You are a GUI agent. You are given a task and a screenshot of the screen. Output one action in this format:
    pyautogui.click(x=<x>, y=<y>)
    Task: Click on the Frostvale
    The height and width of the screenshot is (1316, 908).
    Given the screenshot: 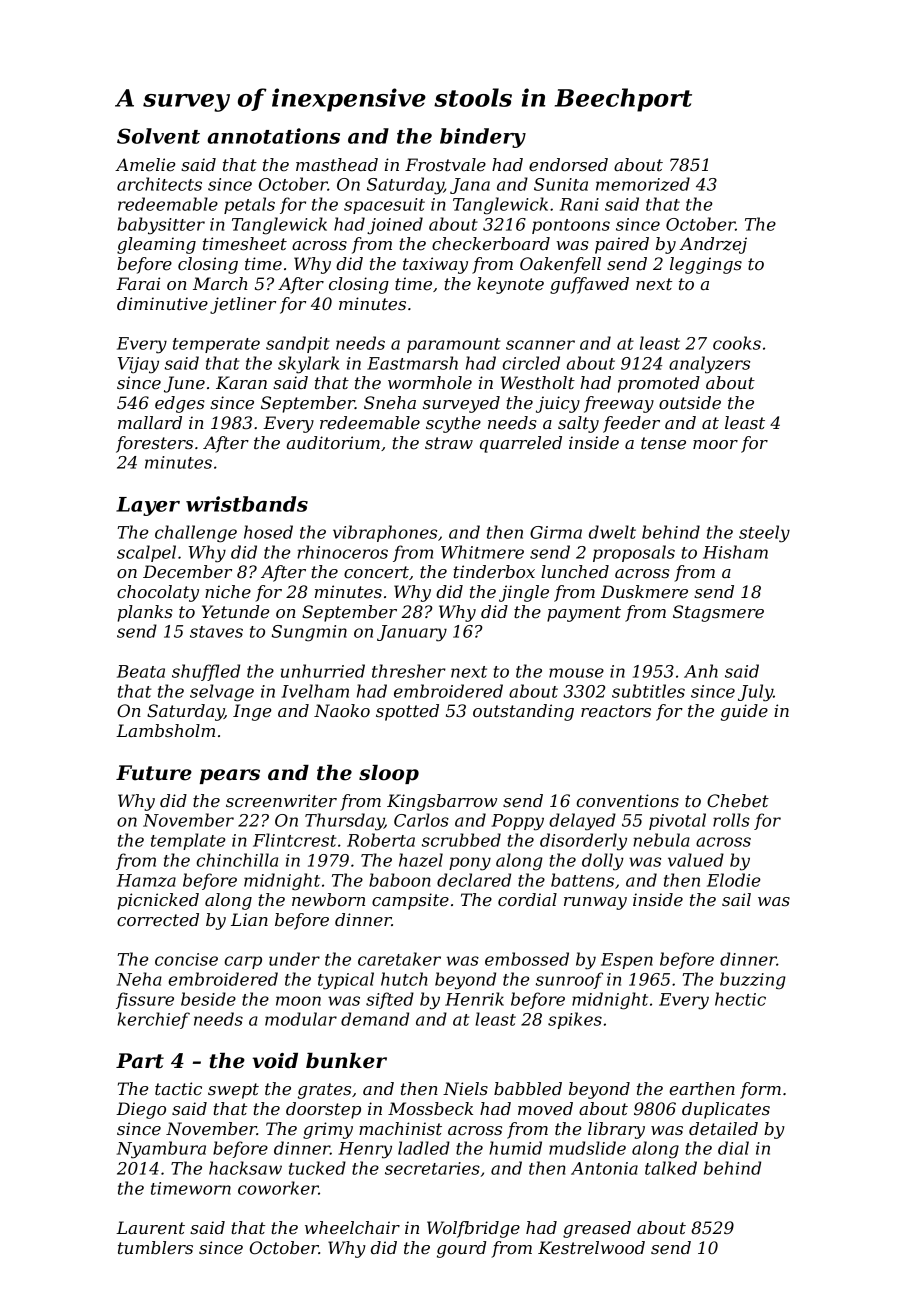 What is the action you would take?
    pyautogui.click(x=445, y=164)
